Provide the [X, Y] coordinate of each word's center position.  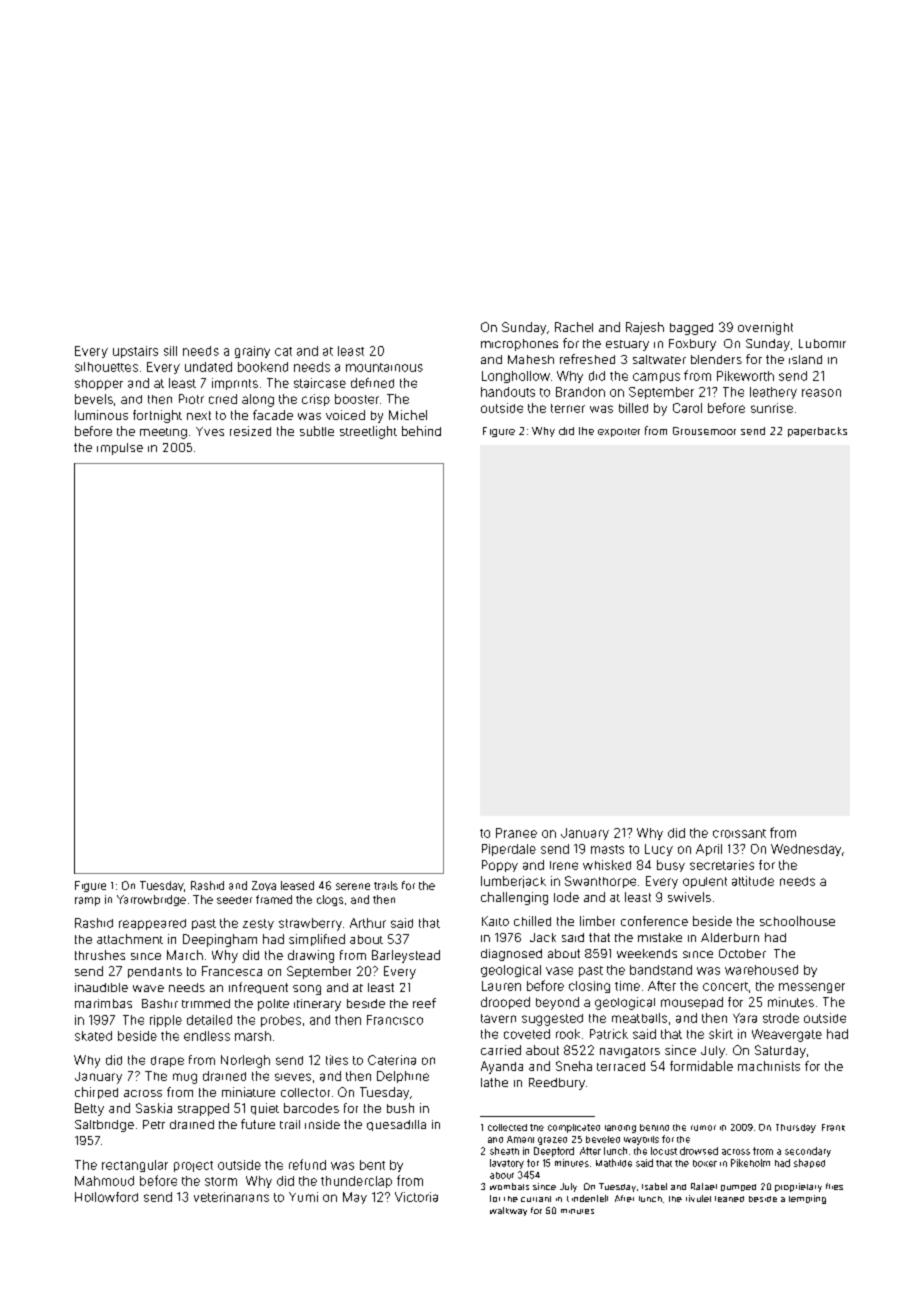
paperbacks [817, 432]
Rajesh [645, 328]
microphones [519, 345]
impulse [120, 449]
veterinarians [231, 1197]
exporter [619, 432]
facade [273, 415]
